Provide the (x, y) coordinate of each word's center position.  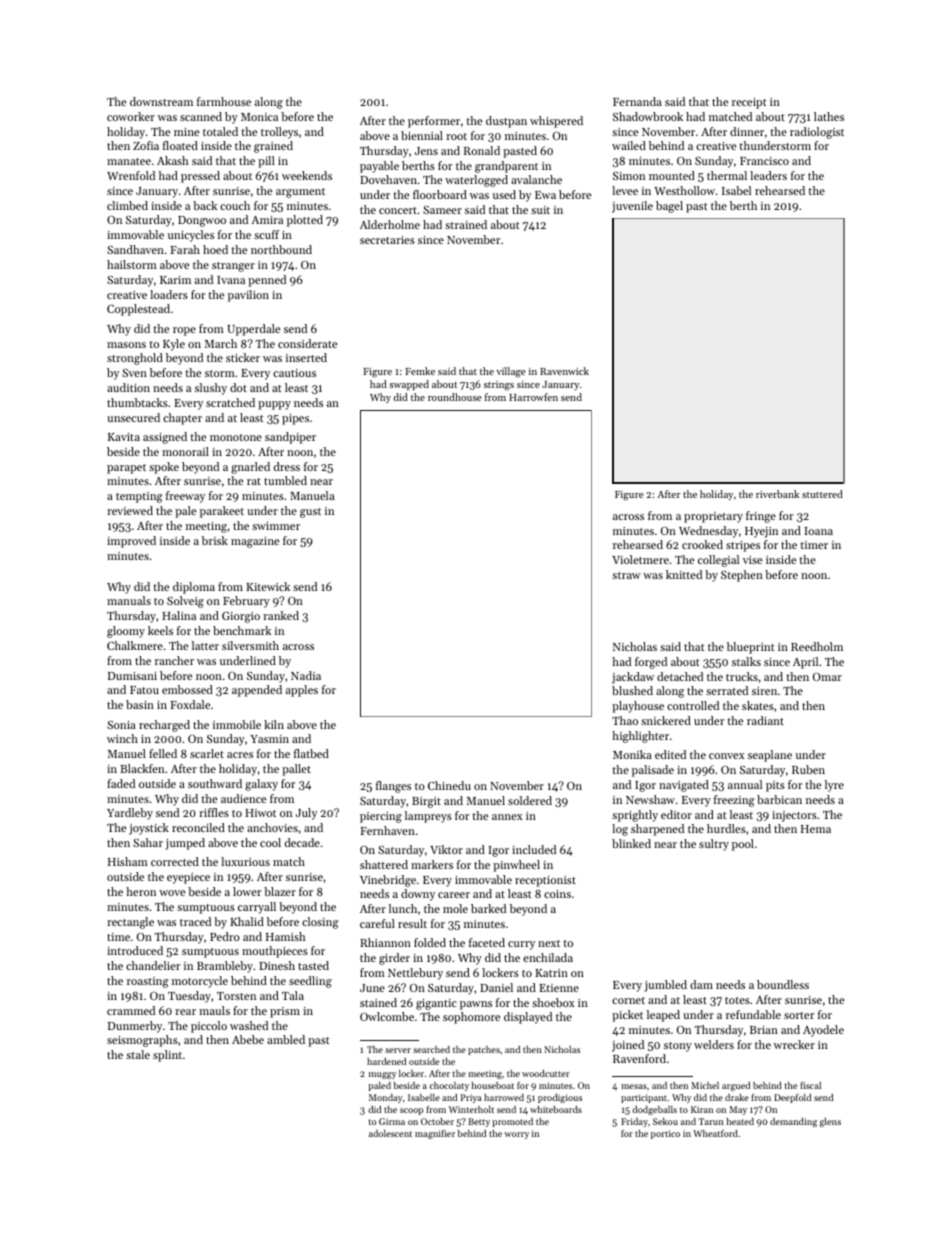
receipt (749, 103)
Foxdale (190, 704)
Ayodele (823, 1031)
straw (626, 575)
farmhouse (224, 101)
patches (484, 1050)
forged (651, 663)
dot (238, 387)
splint (167, 1056)
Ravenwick (564, 371)
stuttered (822, 494)
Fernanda (637, 101)
